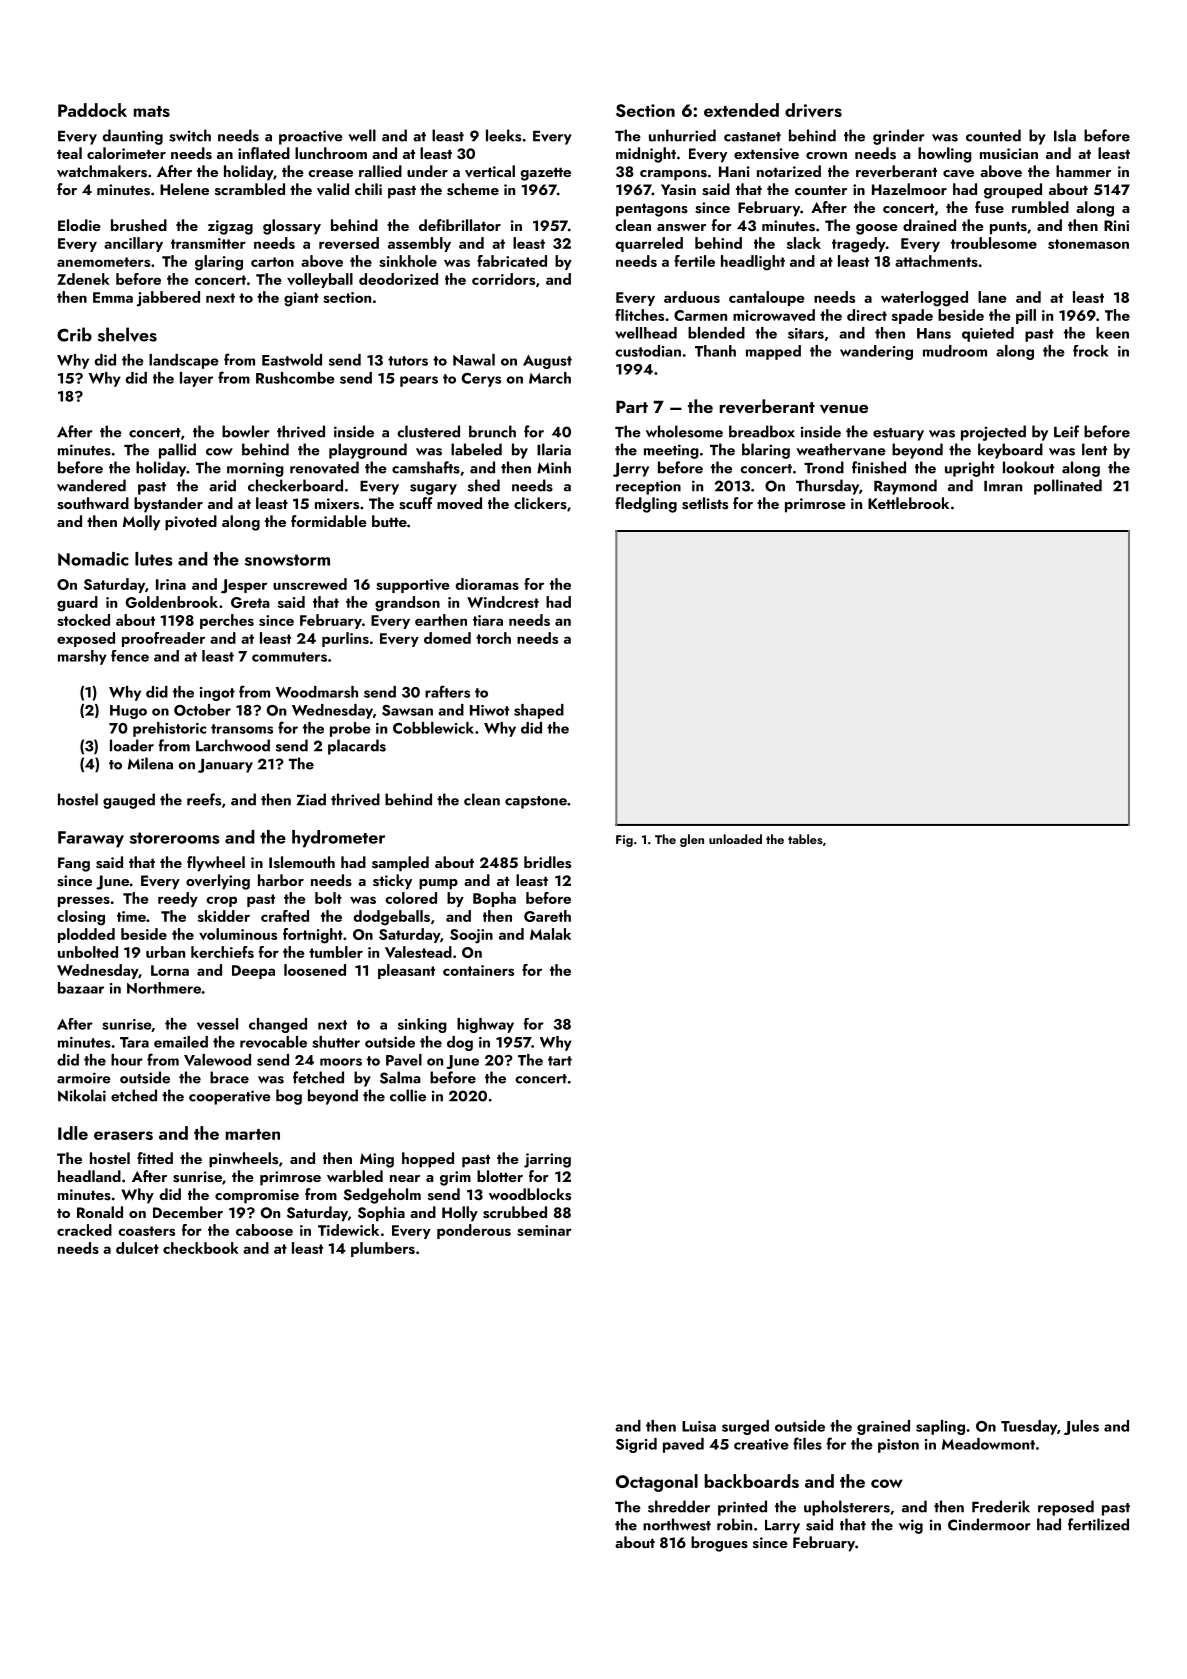  I want to click on checkbook, so click(201, 1248).
